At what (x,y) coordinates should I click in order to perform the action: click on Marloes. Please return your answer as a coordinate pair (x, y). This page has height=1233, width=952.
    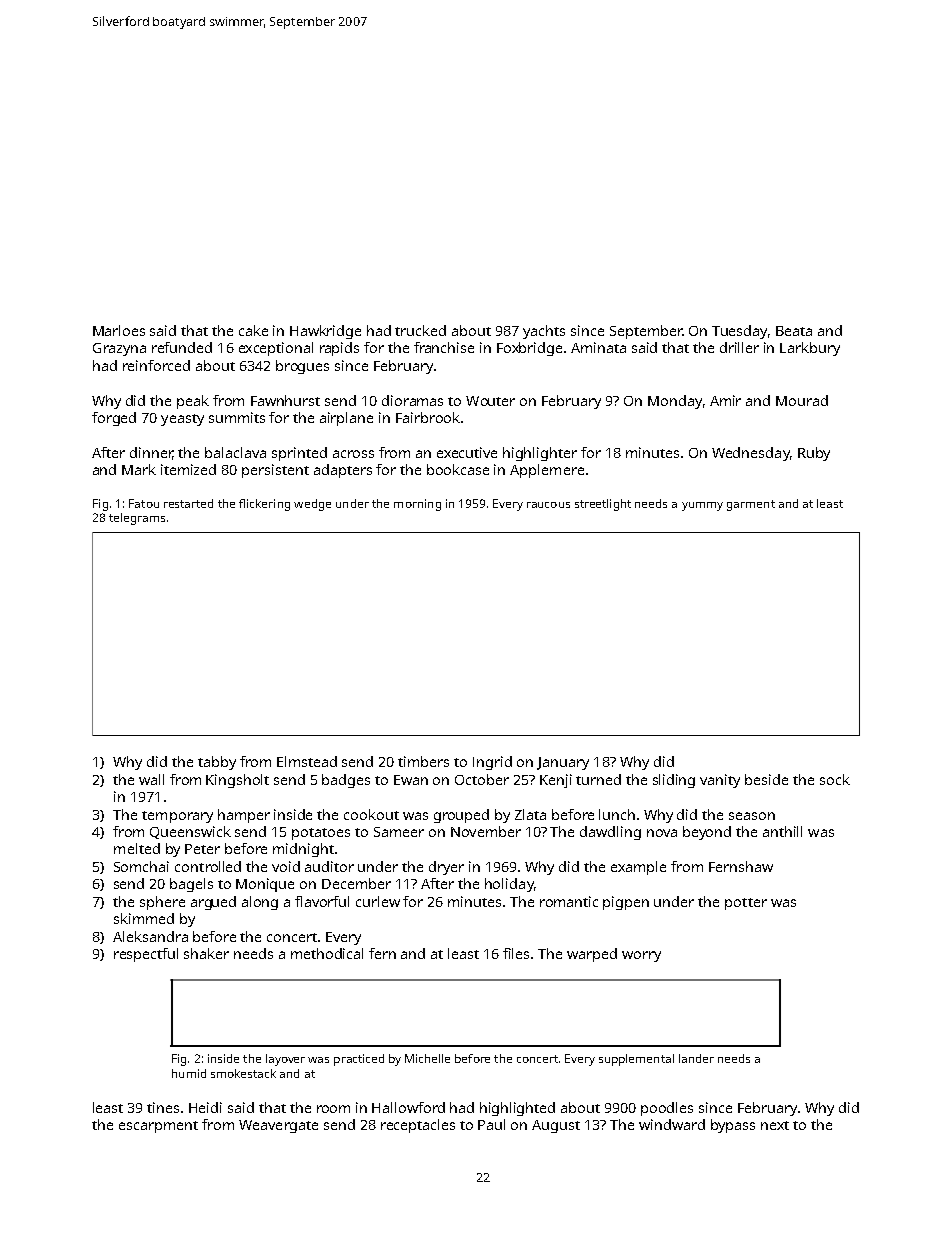
    Looking at the image, I should click on (119, 330).
